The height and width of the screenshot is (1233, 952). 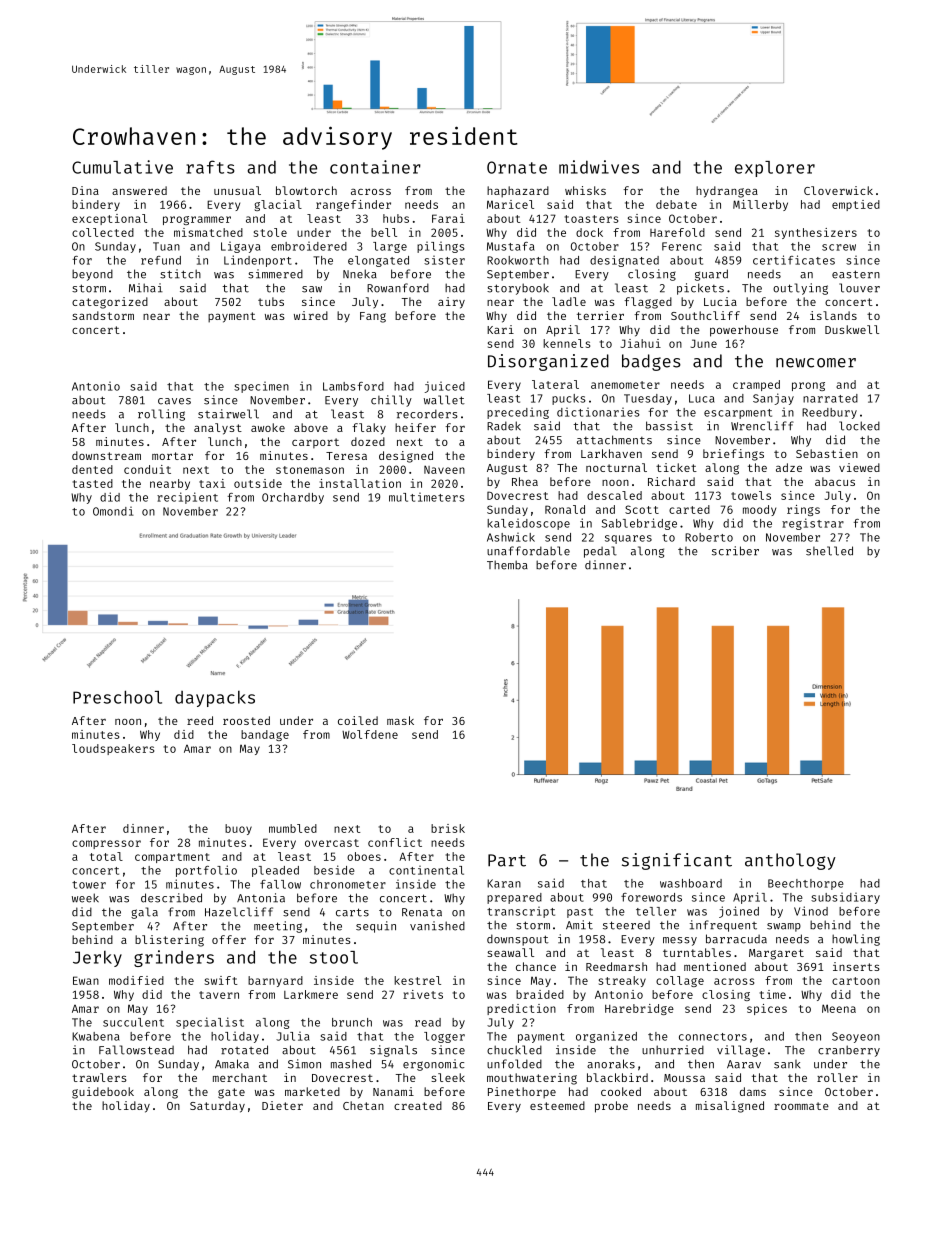 What do you see at coordinates (829, 551) in the screenshot?
I see `shelled` at bounding box center [829, 551].
